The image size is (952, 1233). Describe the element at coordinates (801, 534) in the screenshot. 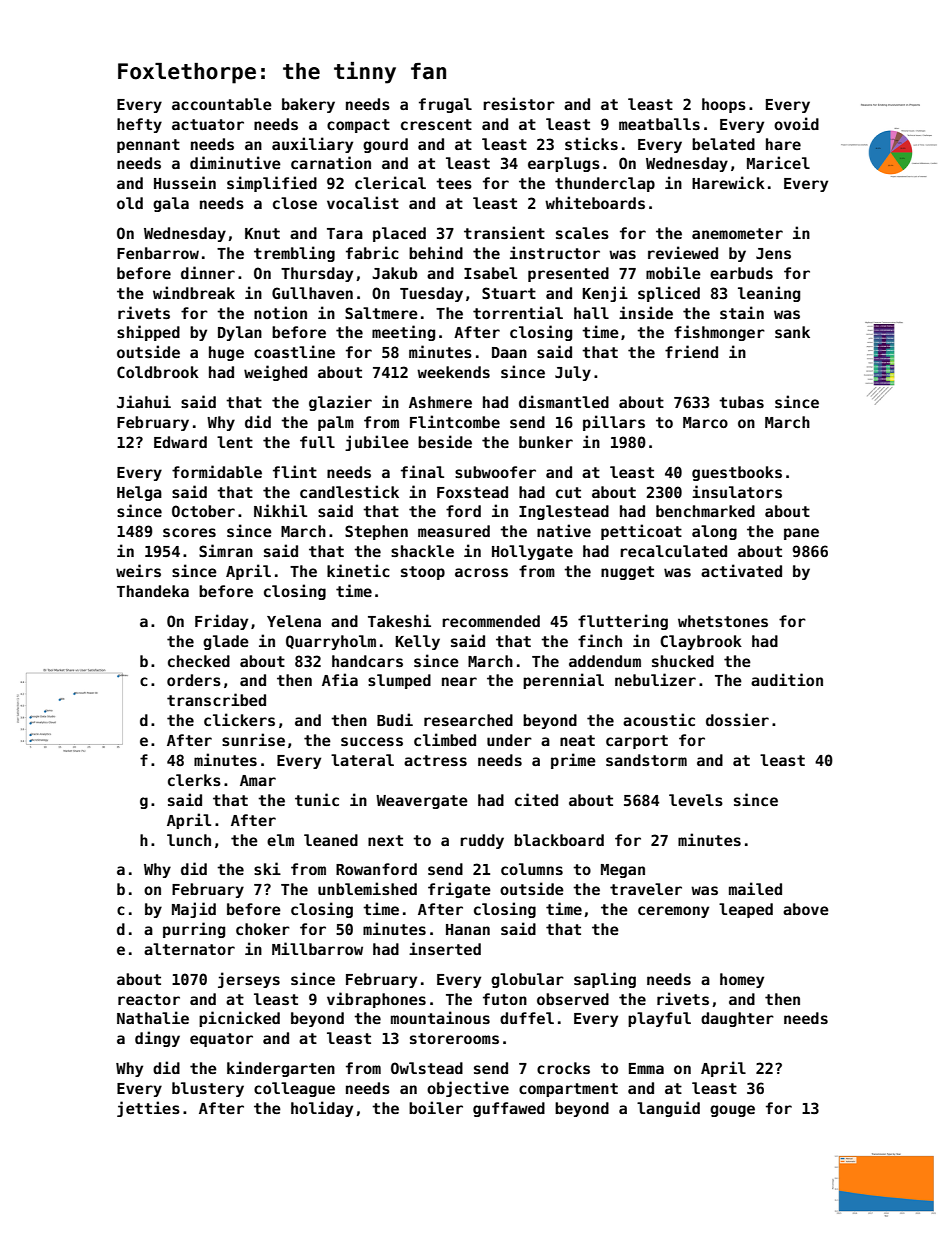

I see `pane` at that location.
